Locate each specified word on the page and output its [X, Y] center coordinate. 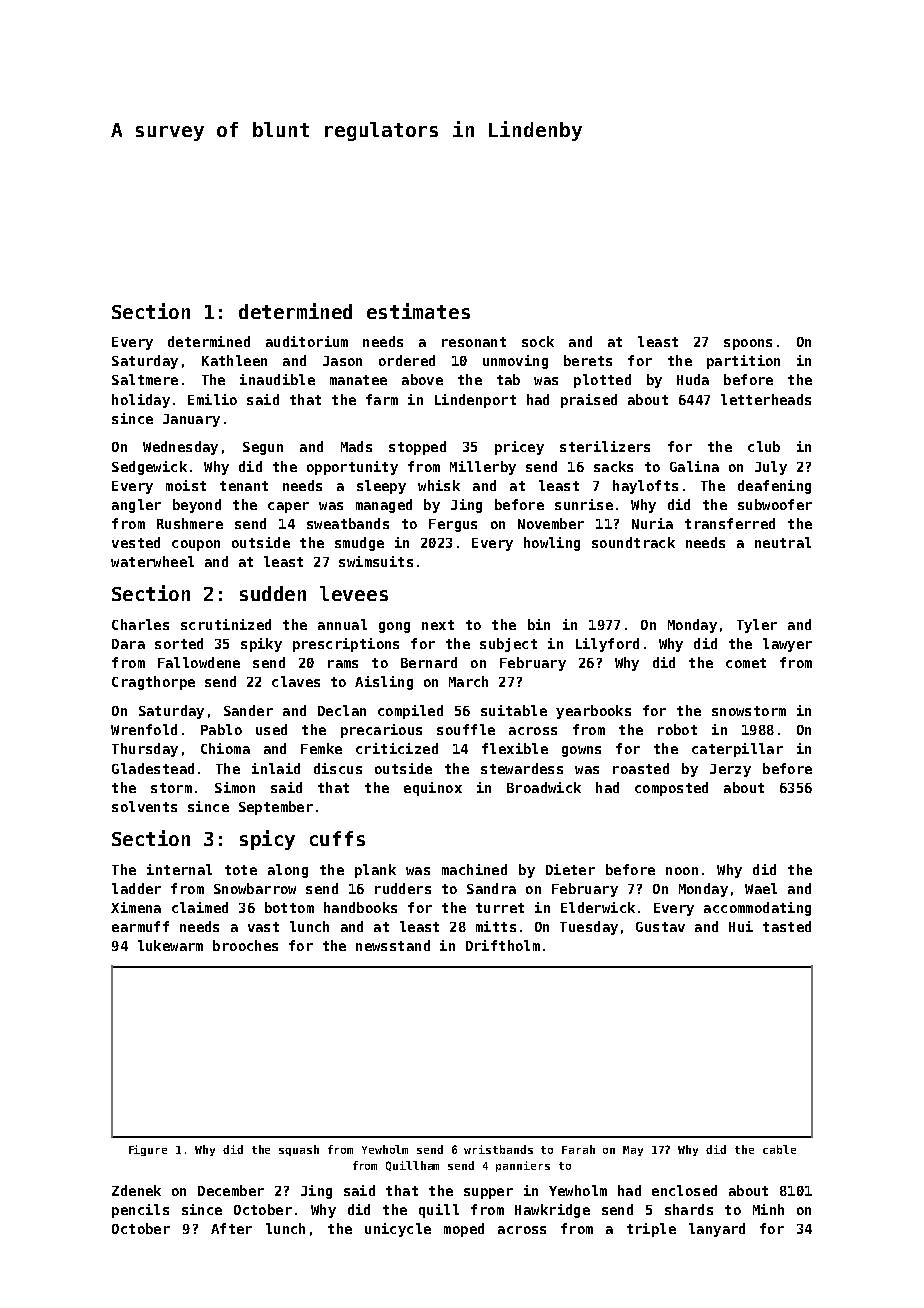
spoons [748, 344]
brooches [245, 945]
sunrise [584, 504]
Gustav [660, 927]
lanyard [717, 1230]
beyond [197, 506]
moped [464, 1230]
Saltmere [145, 379]
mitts [496, 926]
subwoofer [775, 504]
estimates [418, 311]
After [231, 1228]
